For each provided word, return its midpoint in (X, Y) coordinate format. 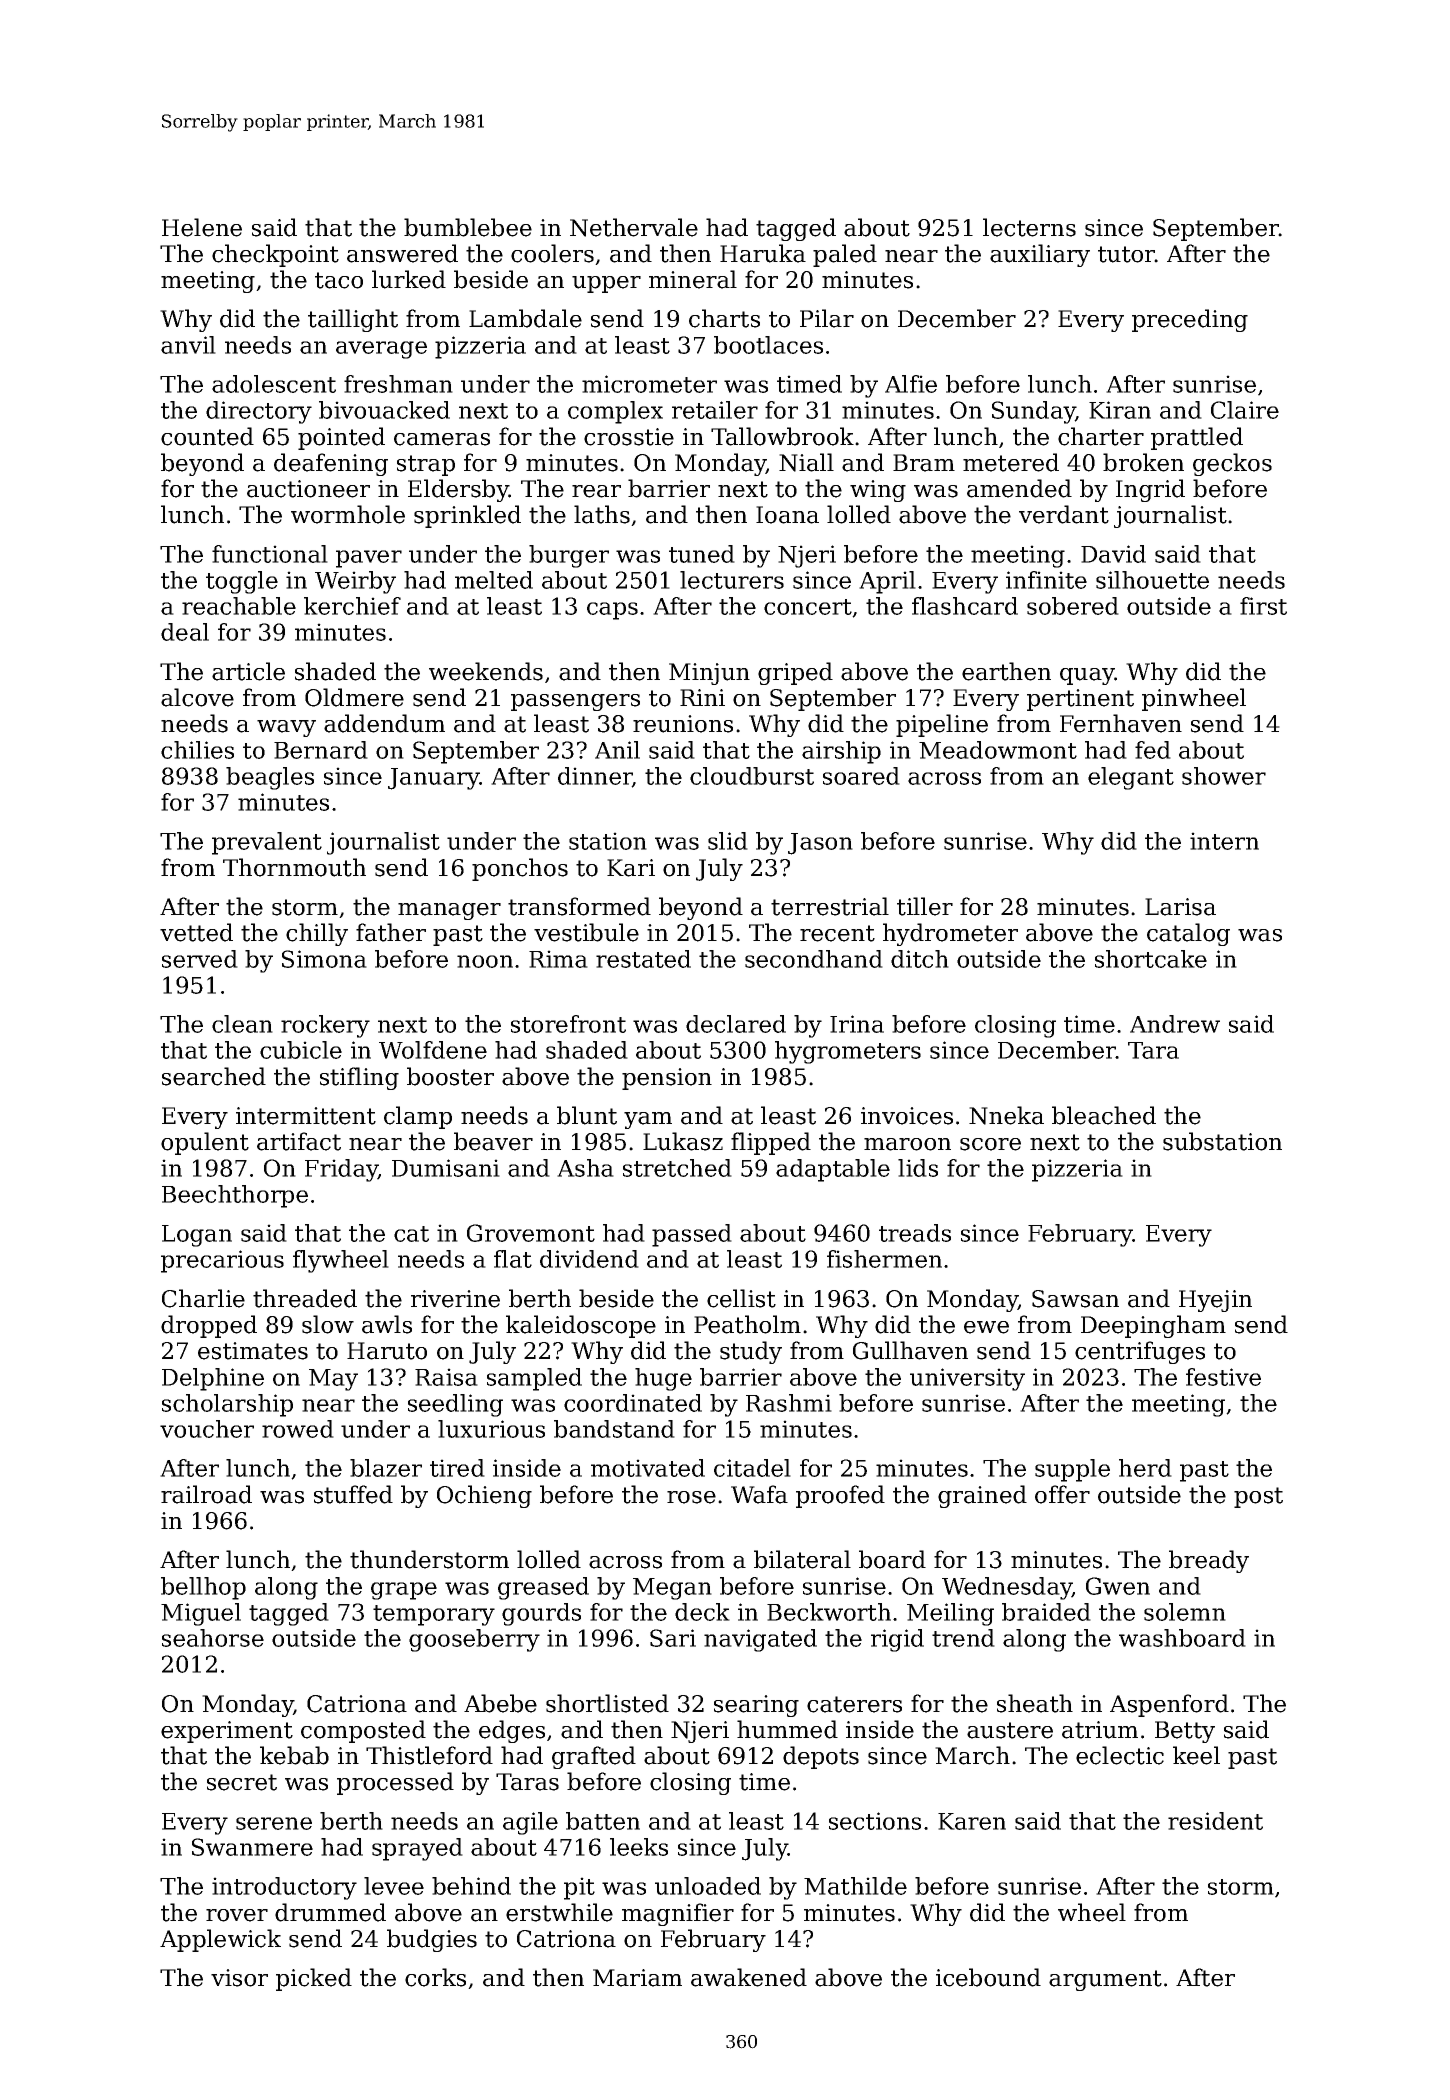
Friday (341, 1170)
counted (207, 436)
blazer (386, 1468)
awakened (749, 1977)
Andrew (1175, 1024)
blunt (587, 1115)
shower (1224, 776)
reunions (683, 724)
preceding (1190, 320)
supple (1072, 1470)
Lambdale (525, 318)
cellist (741, 1298)
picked (314, 1979)
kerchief (352, 606)
